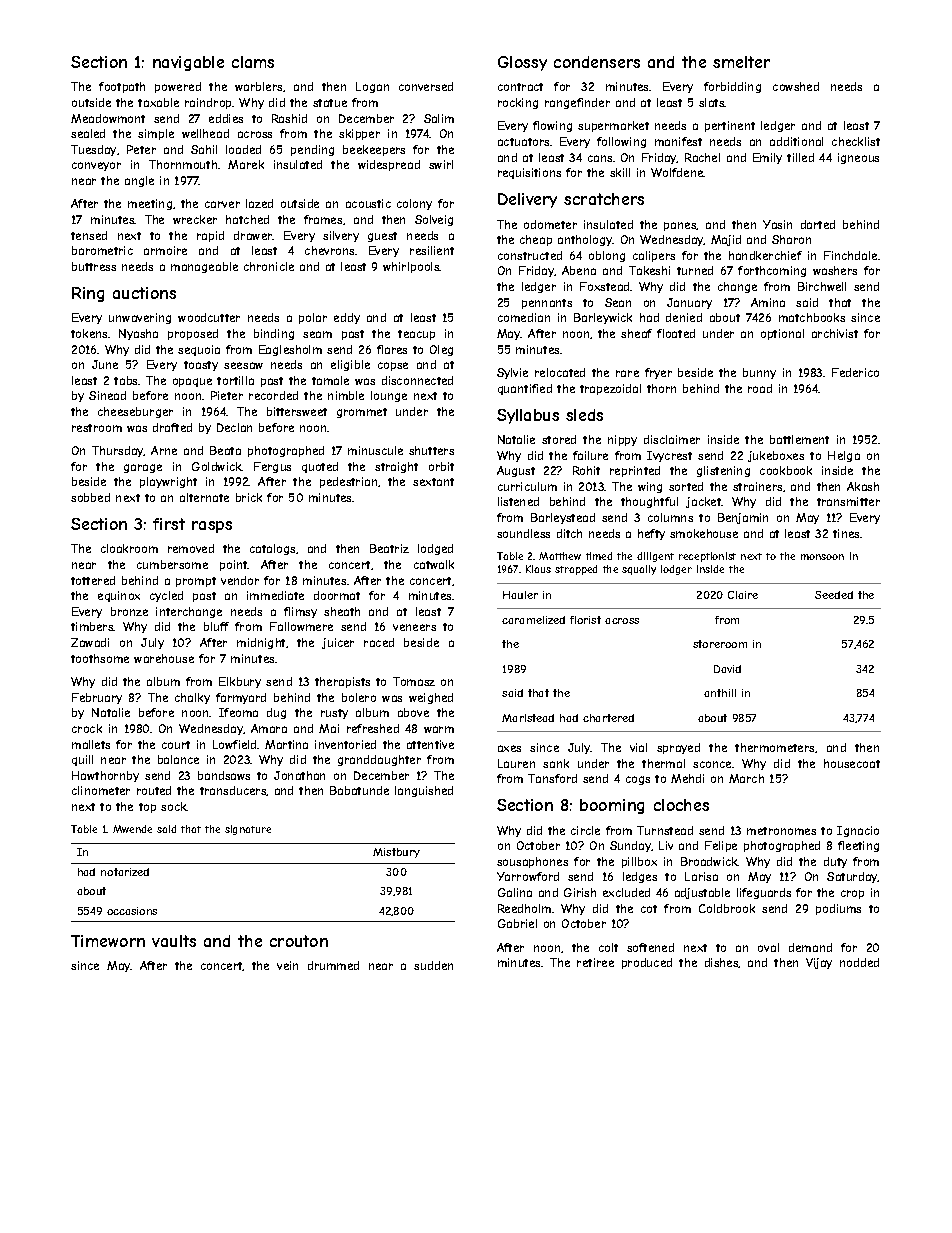 Image resolution: width=952 pixels, height=1233 pixels. Describe the element at coordinates (222, 204) in the image. I see `carver` at that location.
